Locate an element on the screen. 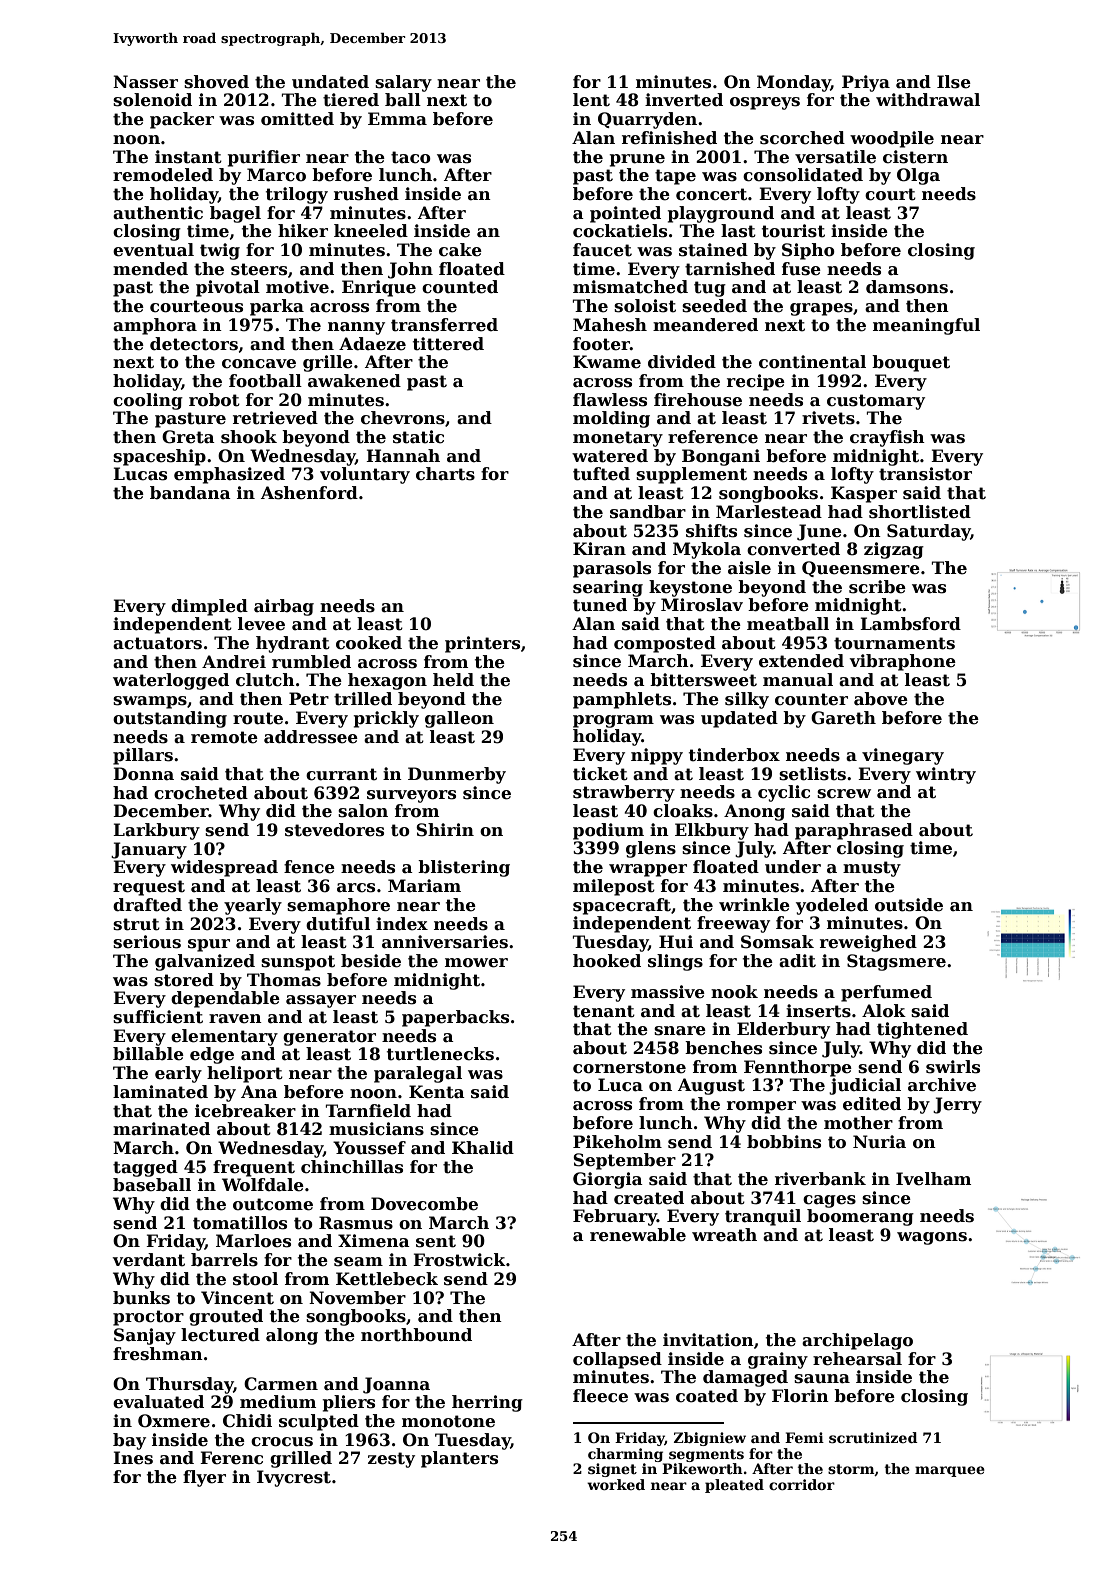  soloist is located at coordinates (645, 306).
